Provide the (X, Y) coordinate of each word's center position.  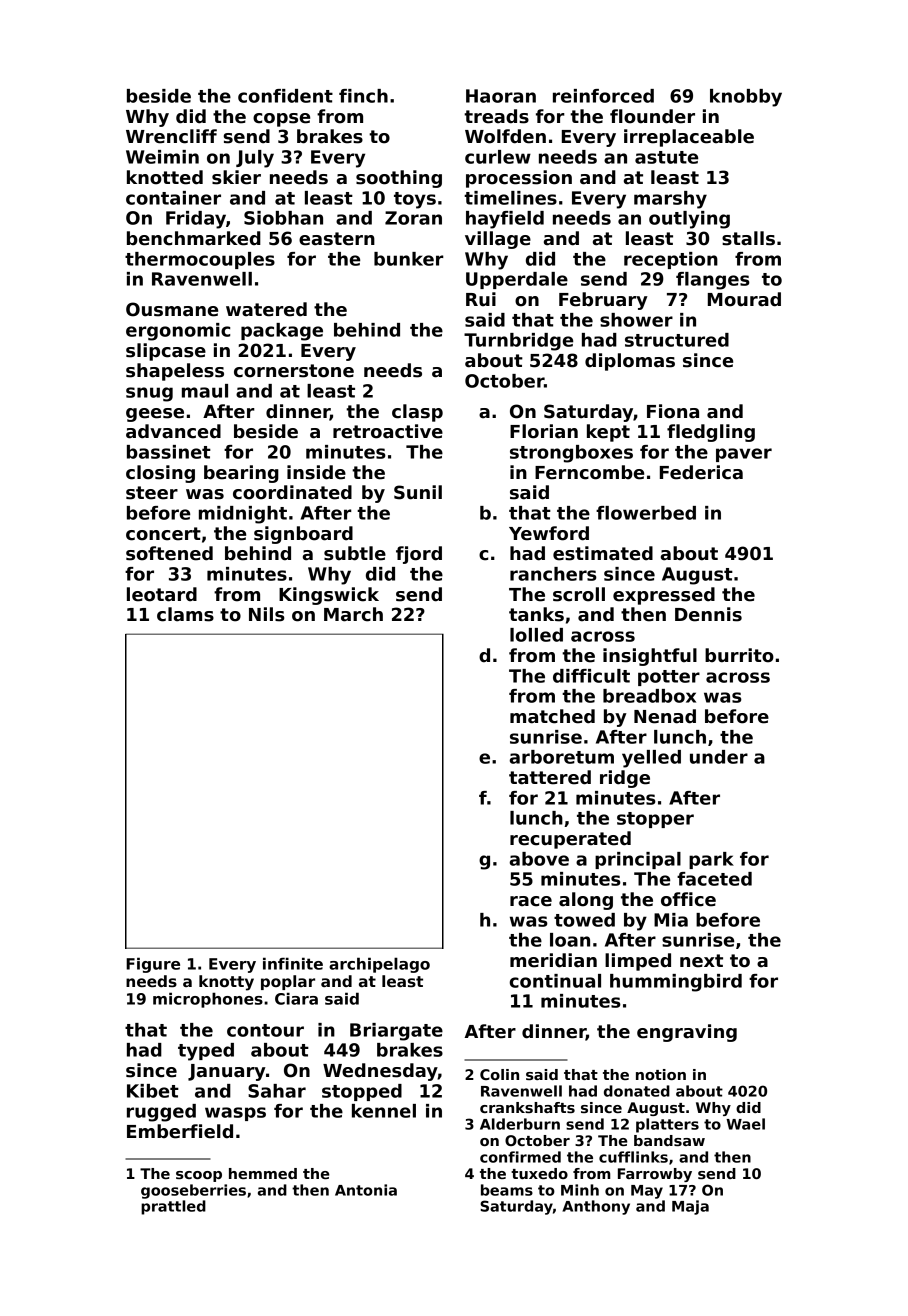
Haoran (501, 96)
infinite (293, 963)
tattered (550, 777)
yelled (651, 759)
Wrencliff (171, 136)
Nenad (665, 716)
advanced (173, 431)
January (227, 1072)
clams (185, 614)
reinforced (603, 96)
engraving (687, 1033)
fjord (419, 555)
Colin (499, 1074)
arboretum (562, 757)
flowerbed (646, 513)
